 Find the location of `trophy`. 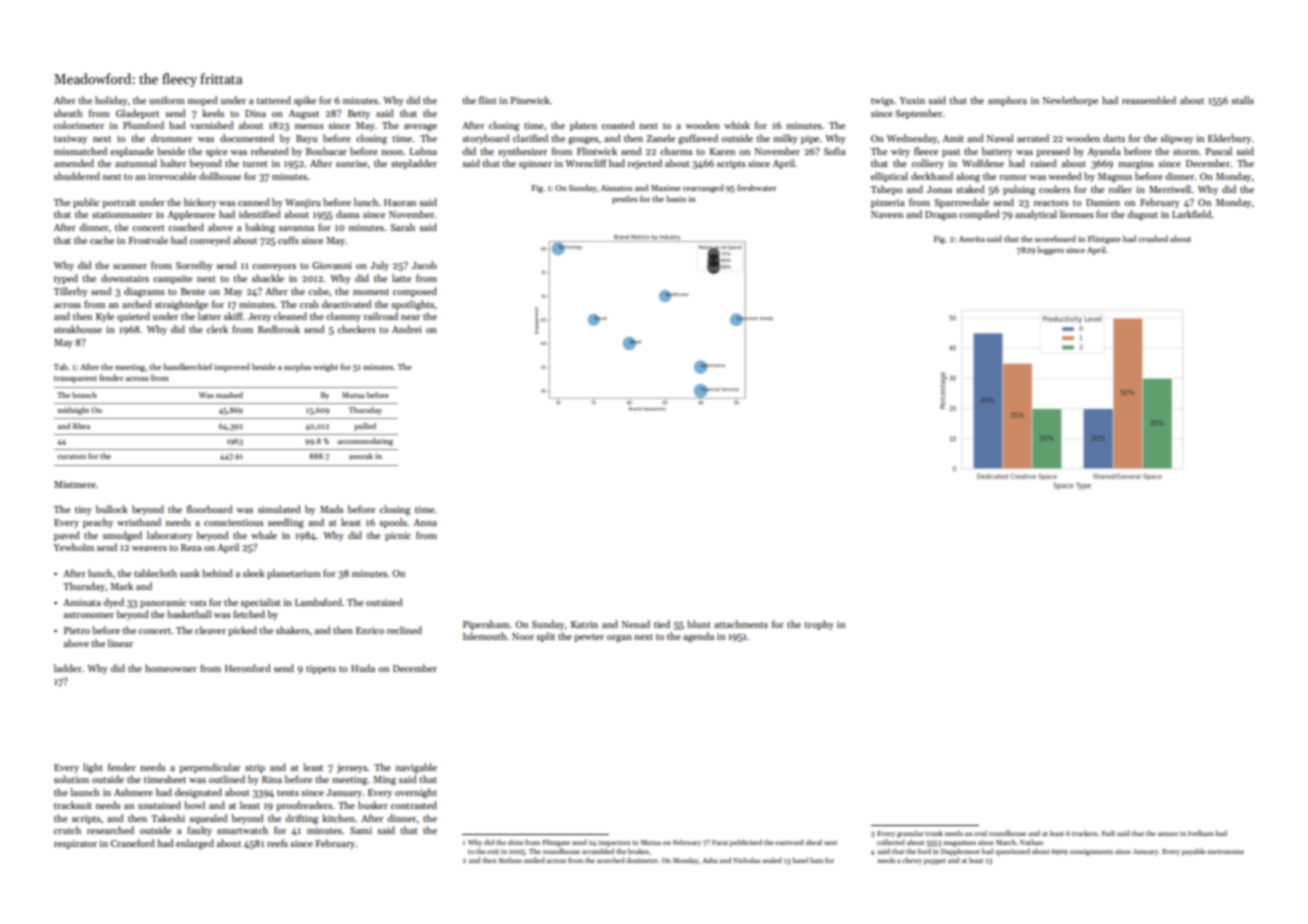

trophy is located at coordinates (819, 625).
